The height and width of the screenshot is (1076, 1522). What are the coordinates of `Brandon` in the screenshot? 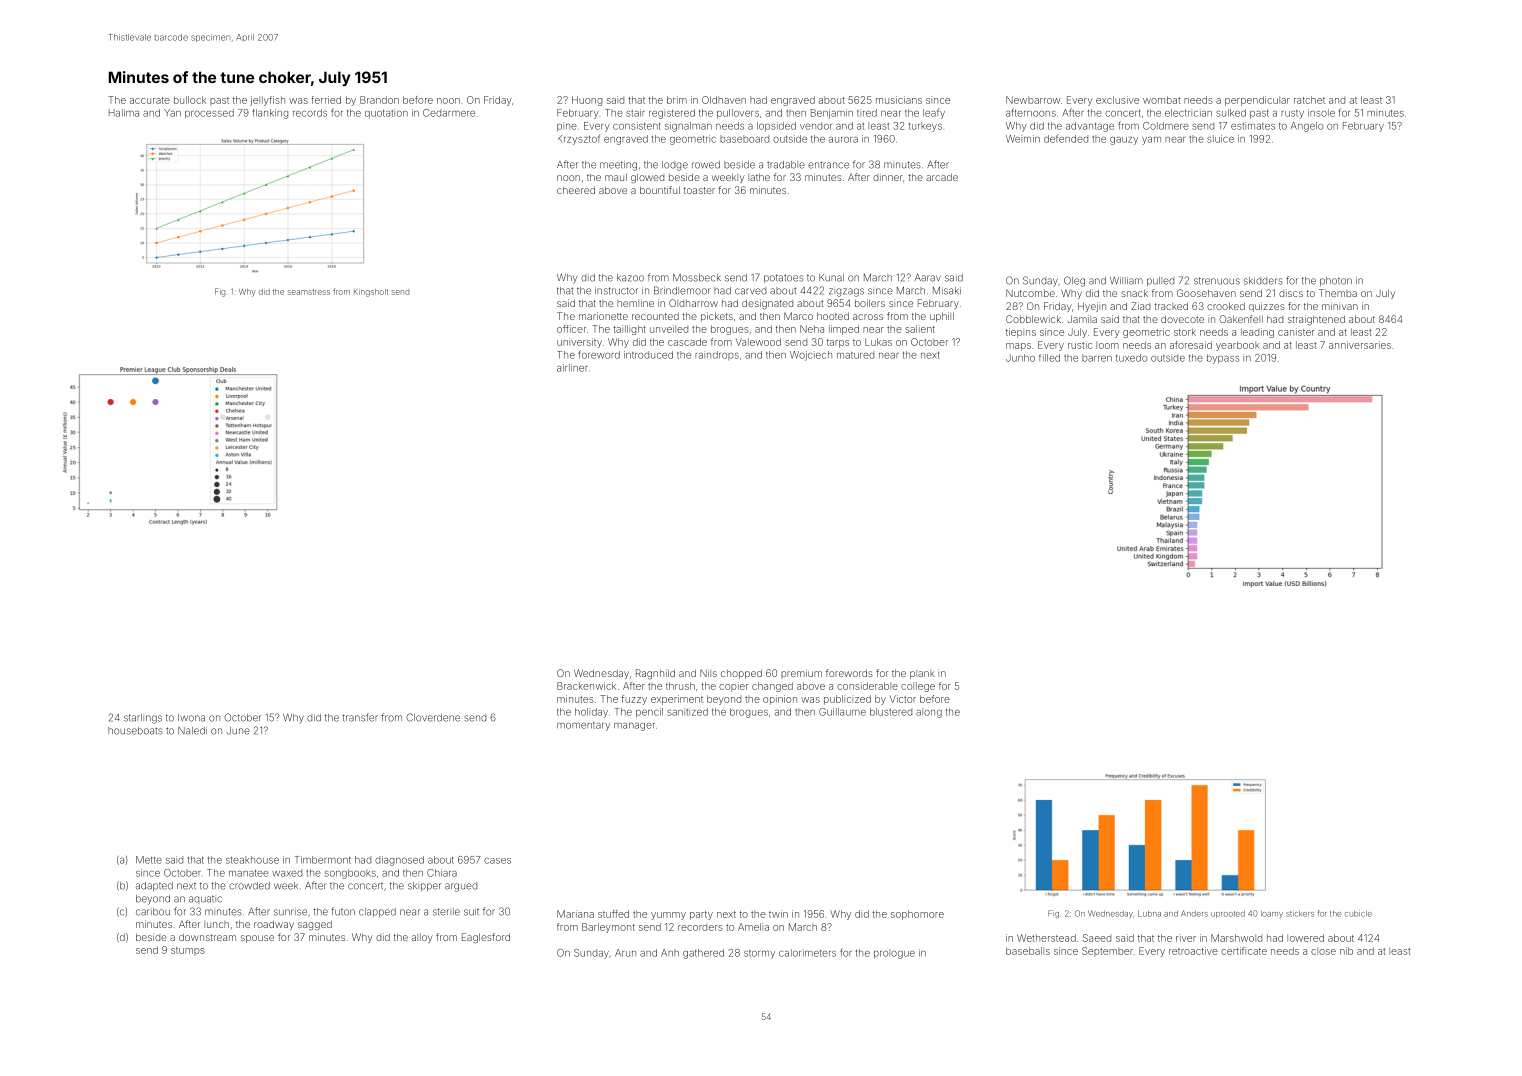 It's located at (379, 100).
